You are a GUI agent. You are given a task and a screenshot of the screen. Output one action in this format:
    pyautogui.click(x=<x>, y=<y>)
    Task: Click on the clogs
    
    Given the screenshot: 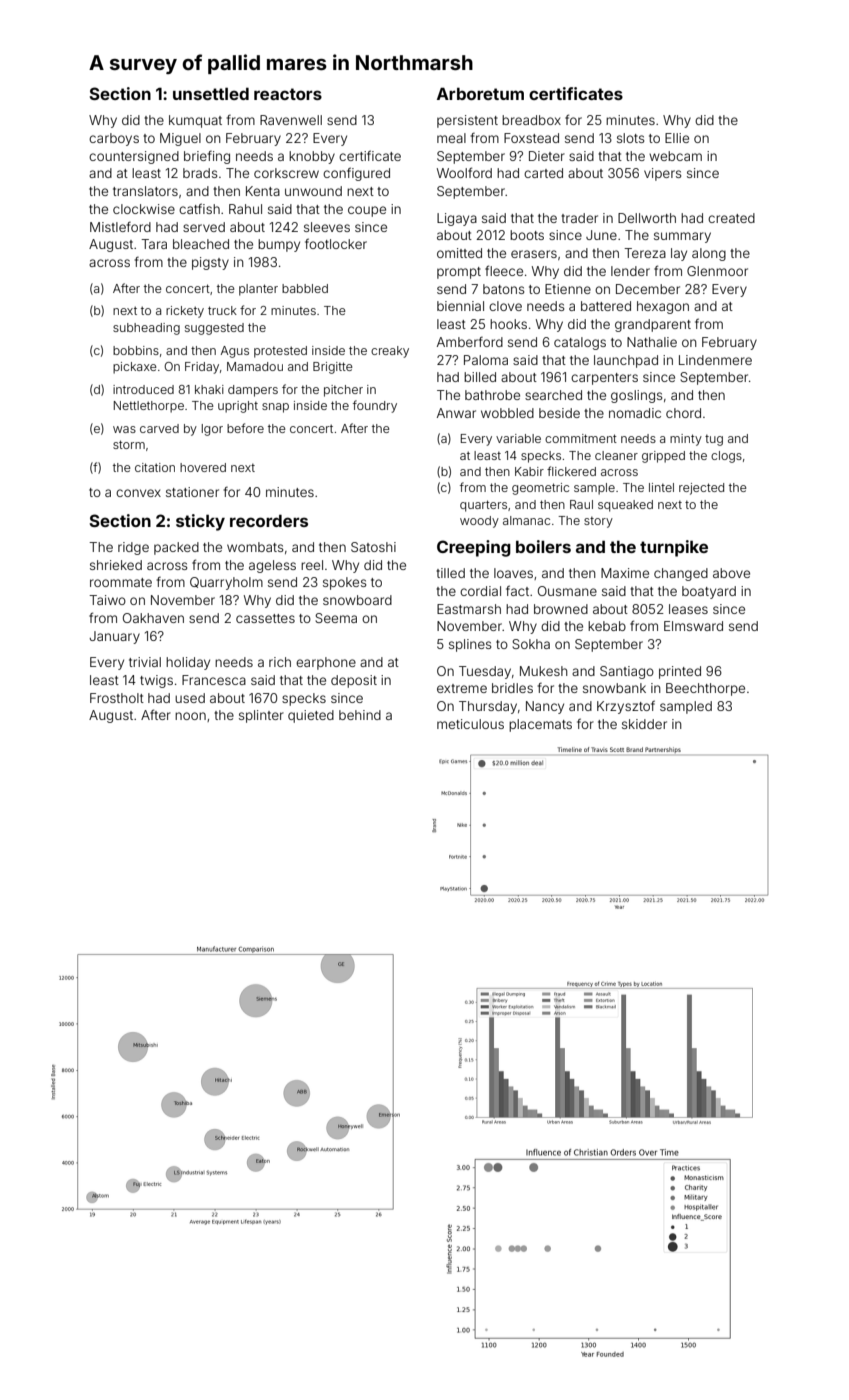 What is the action you would take?
    pyautogui.click(x=726, y=457)
